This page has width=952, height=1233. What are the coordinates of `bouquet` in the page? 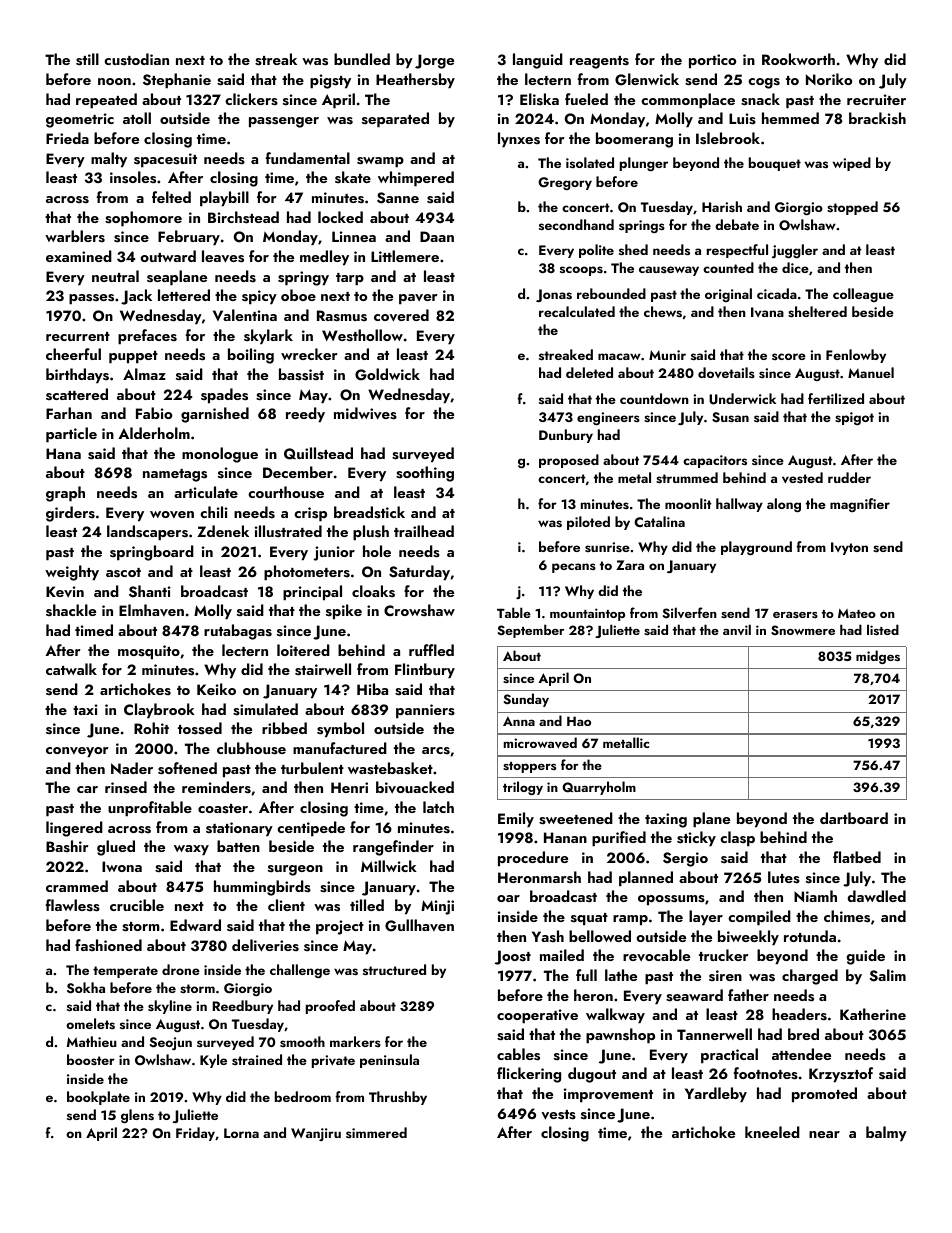 It's located at (775, 164).
